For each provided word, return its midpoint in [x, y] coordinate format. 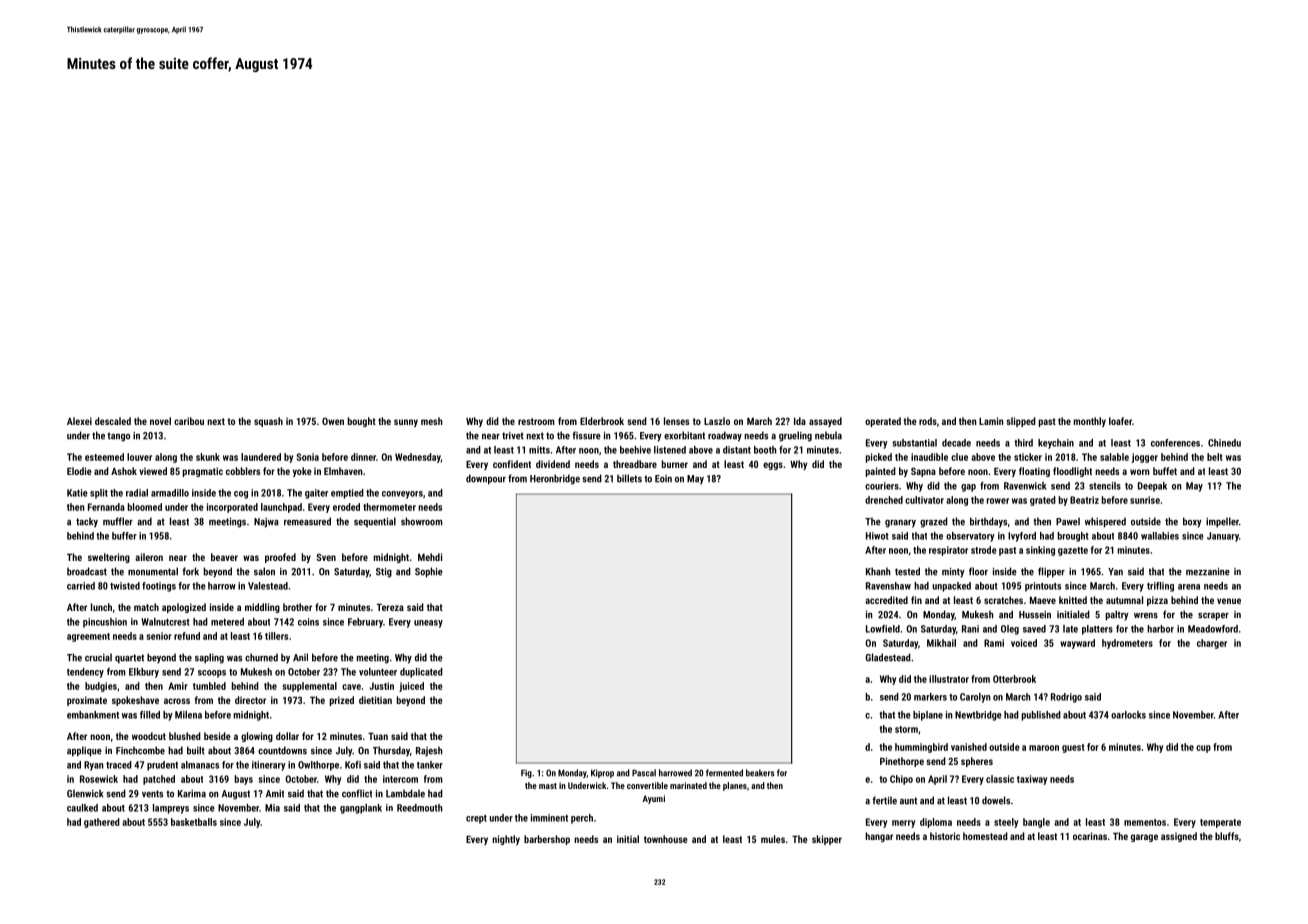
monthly [1090, 422]
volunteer [378, 672]
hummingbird [921, 748]
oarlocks [1128, 715]
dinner [363, 457]
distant [737, 450]
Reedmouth [420, 808]
